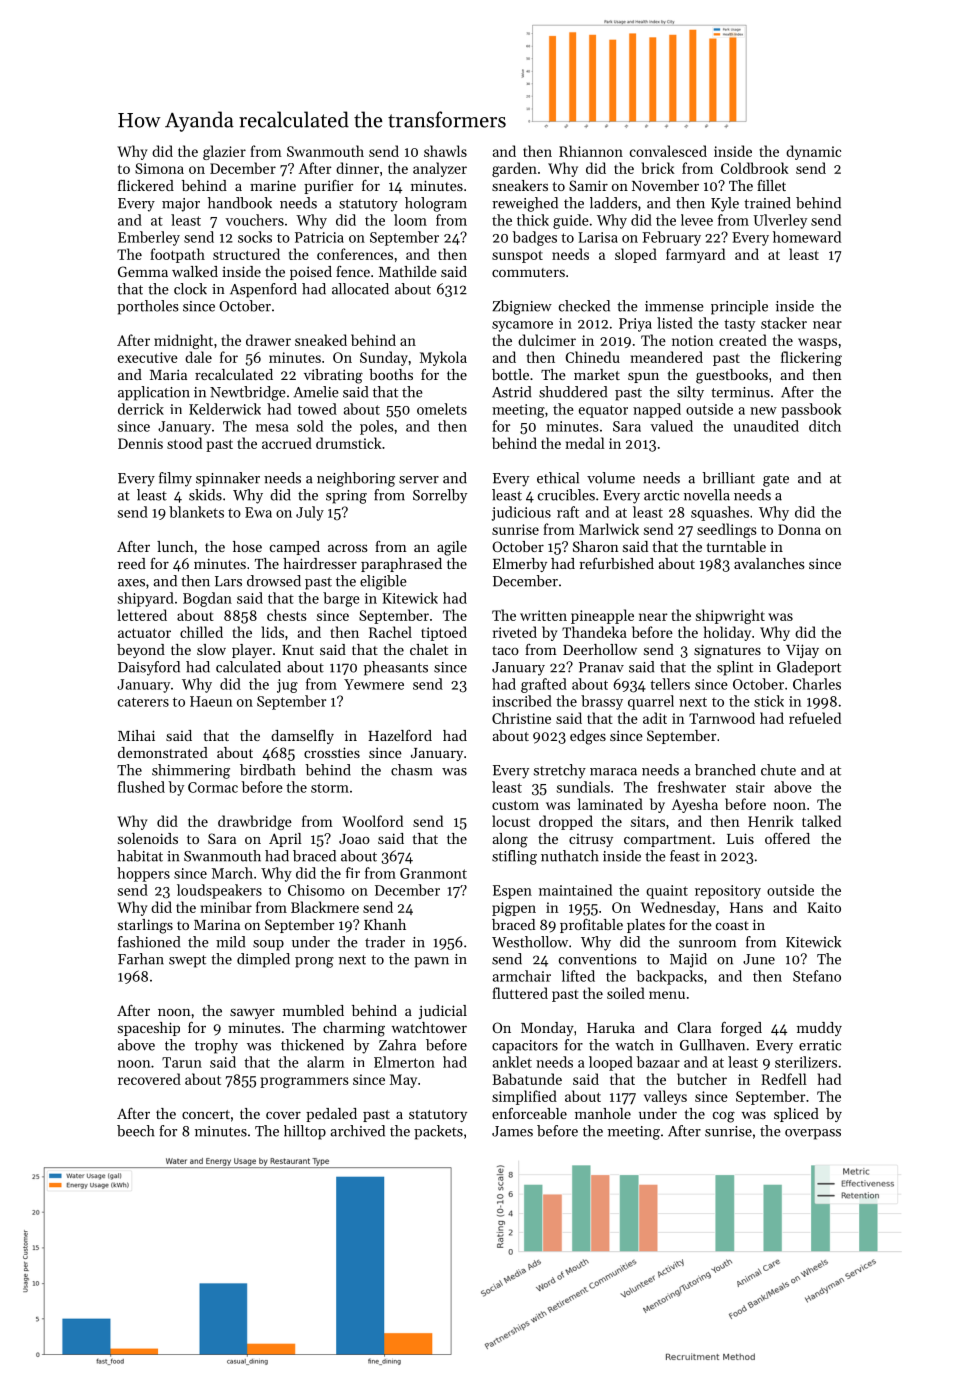 The image size is (959, 1388). I want to click on feast, so click(685, 856).
